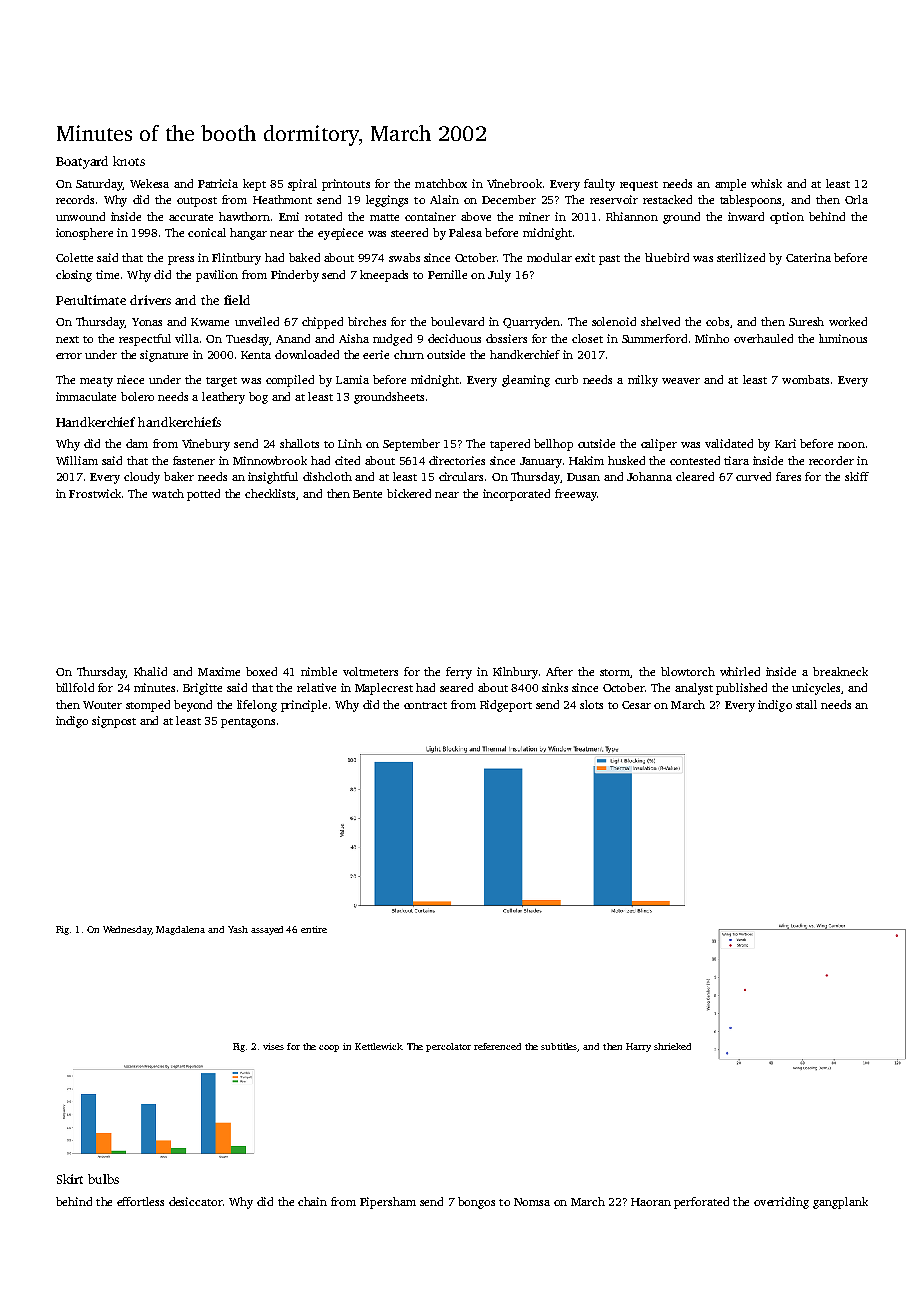  Describe the element at coordinates (441, 183) in the document. I see `matchbox` at that location.
